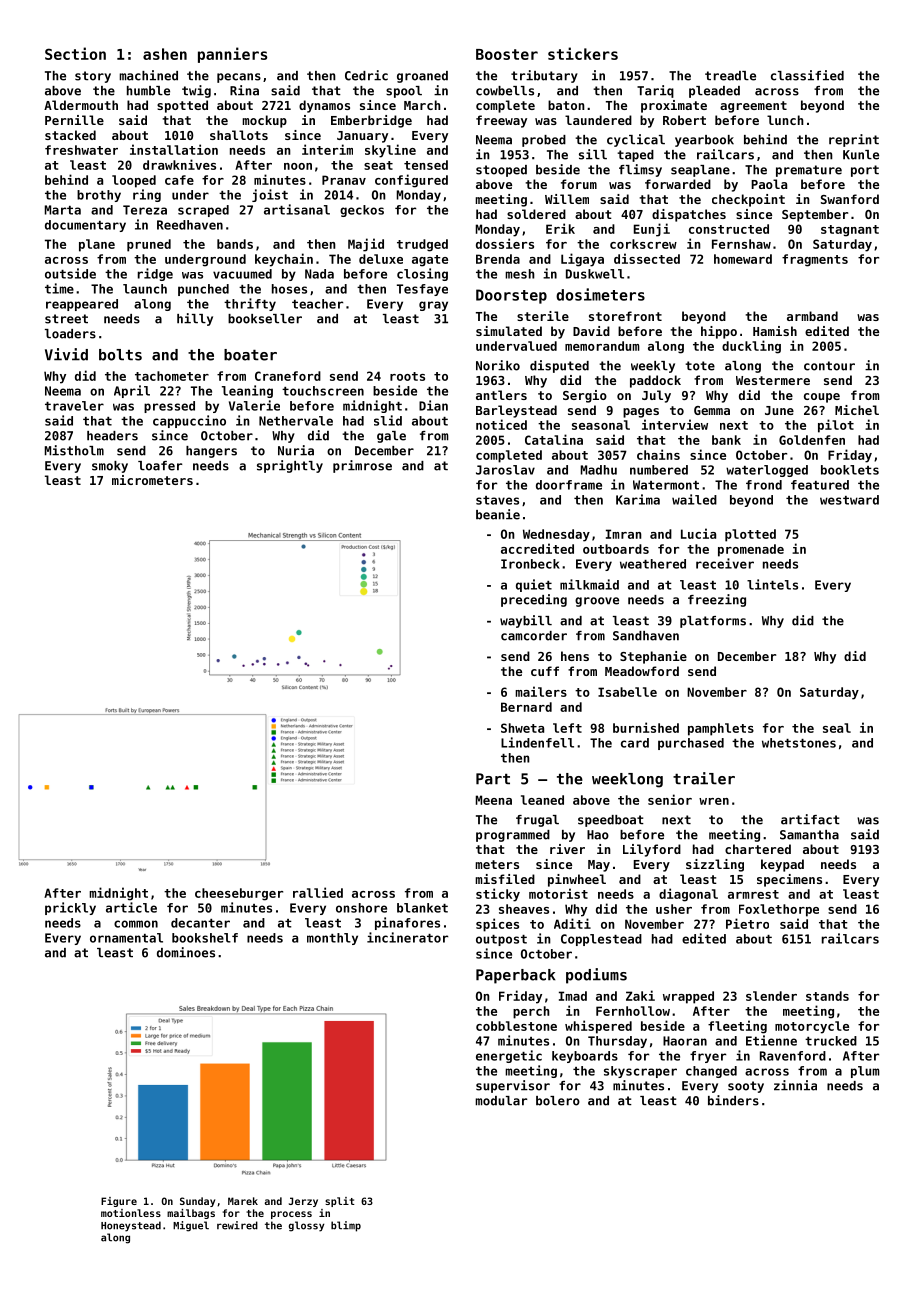 This screenshot has width=924, height=1308. What do you see at coordinates (849, 500) in the screenshot?
I see `westward` at bounding box center [849, 500].
